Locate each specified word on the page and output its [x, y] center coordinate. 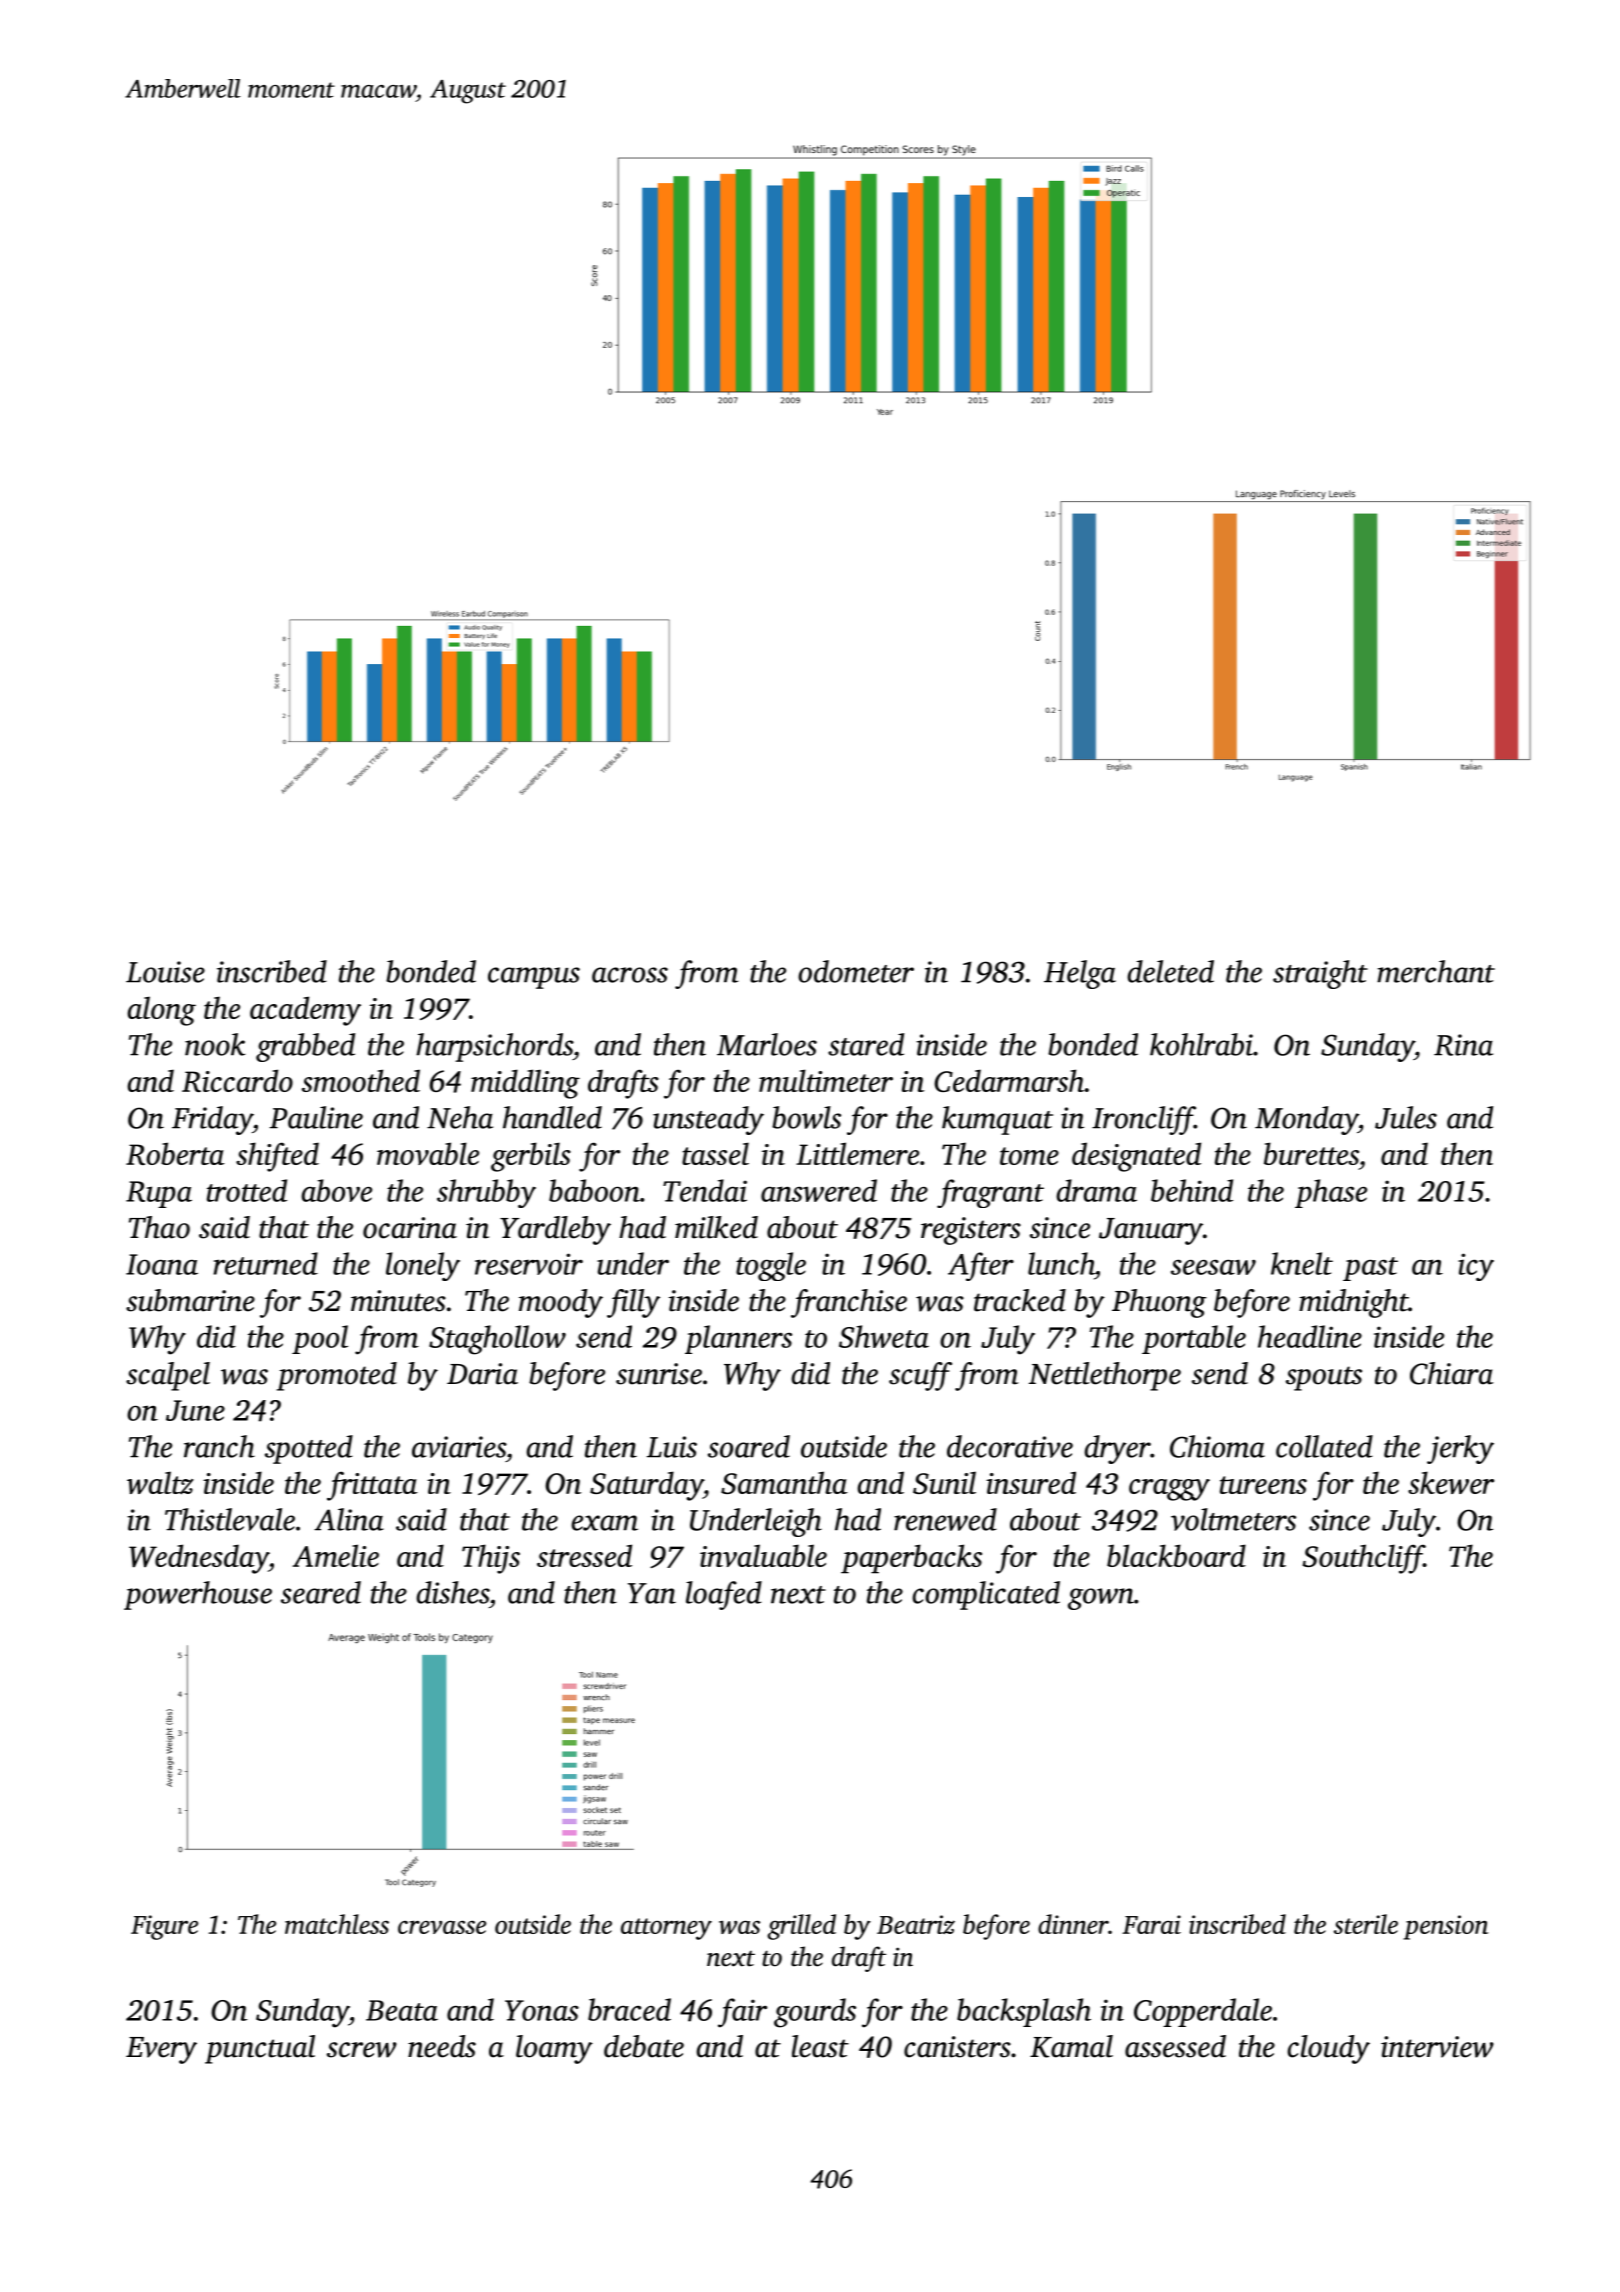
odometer [856, 971]
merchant [1436, 971]
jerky [1460, 1449]
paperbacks [911, 1559]
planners [738, 1339]
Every [161, 2050]
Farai [1151, 1924]
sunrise [659, 1374]
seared [321, 1592]
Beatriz [916, 1924]
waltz [160, 1483]
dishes [452, 1592]
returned [266, 1263]
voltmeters [1233, 1519]
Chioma [1217, 1446]
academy [305, 1011]
